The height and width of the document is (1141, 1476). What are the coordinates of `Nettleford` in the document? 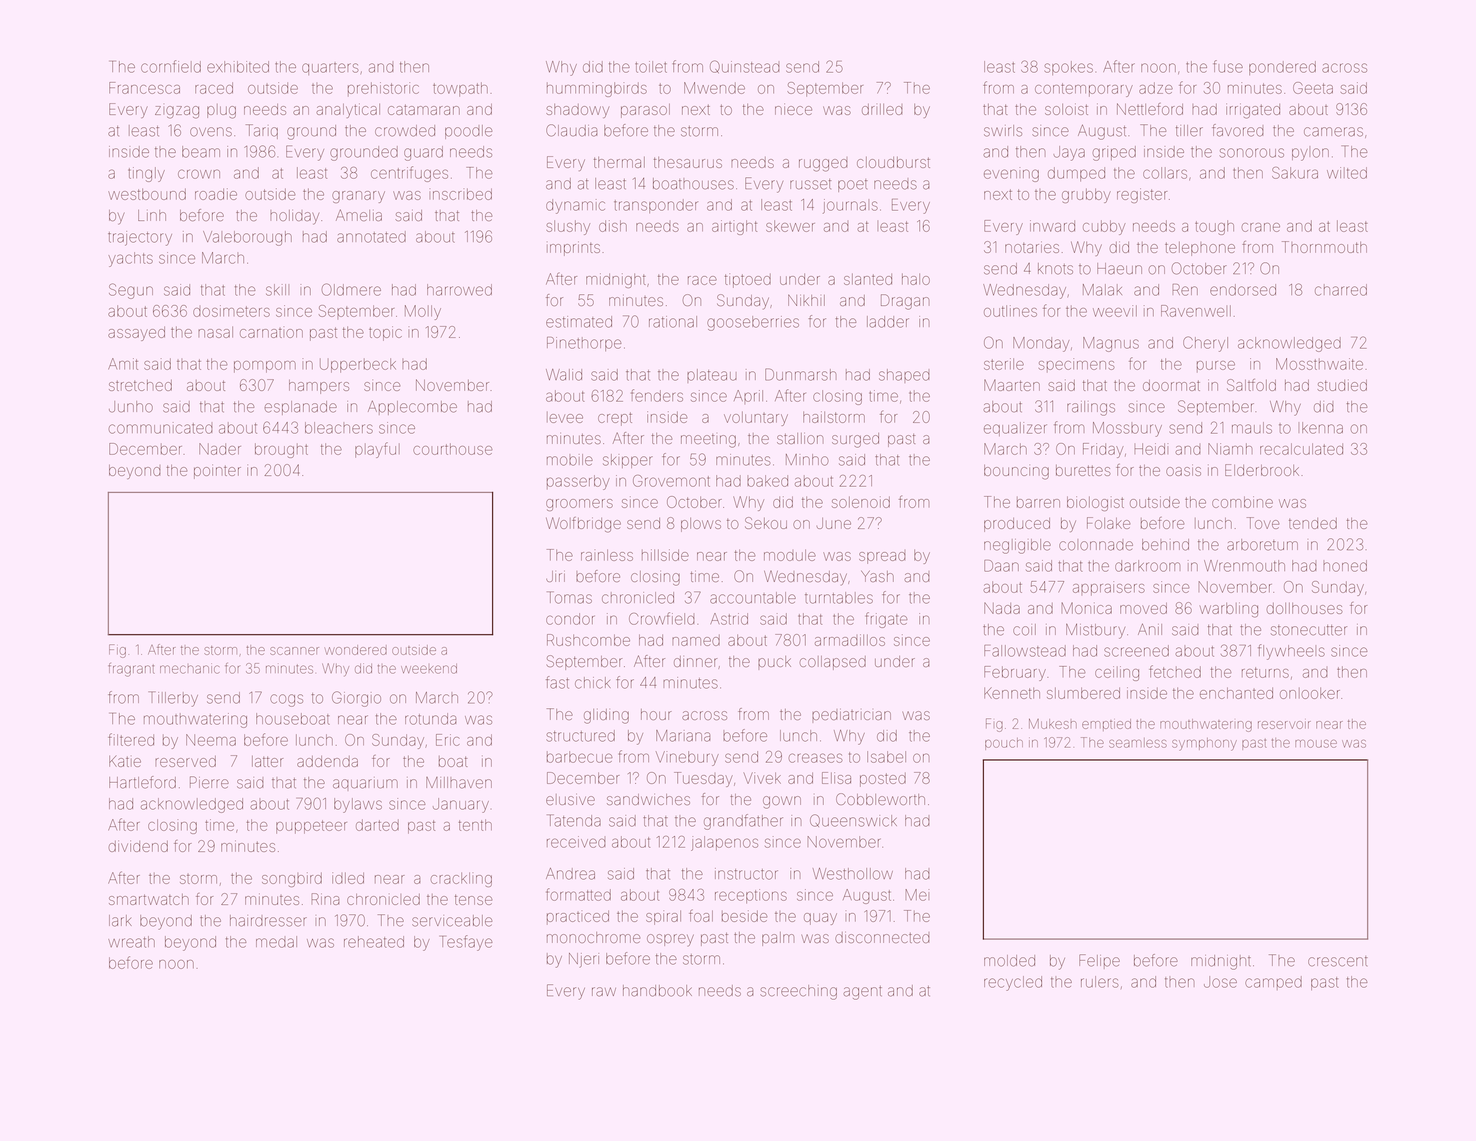 It's located at (1150, 109).
